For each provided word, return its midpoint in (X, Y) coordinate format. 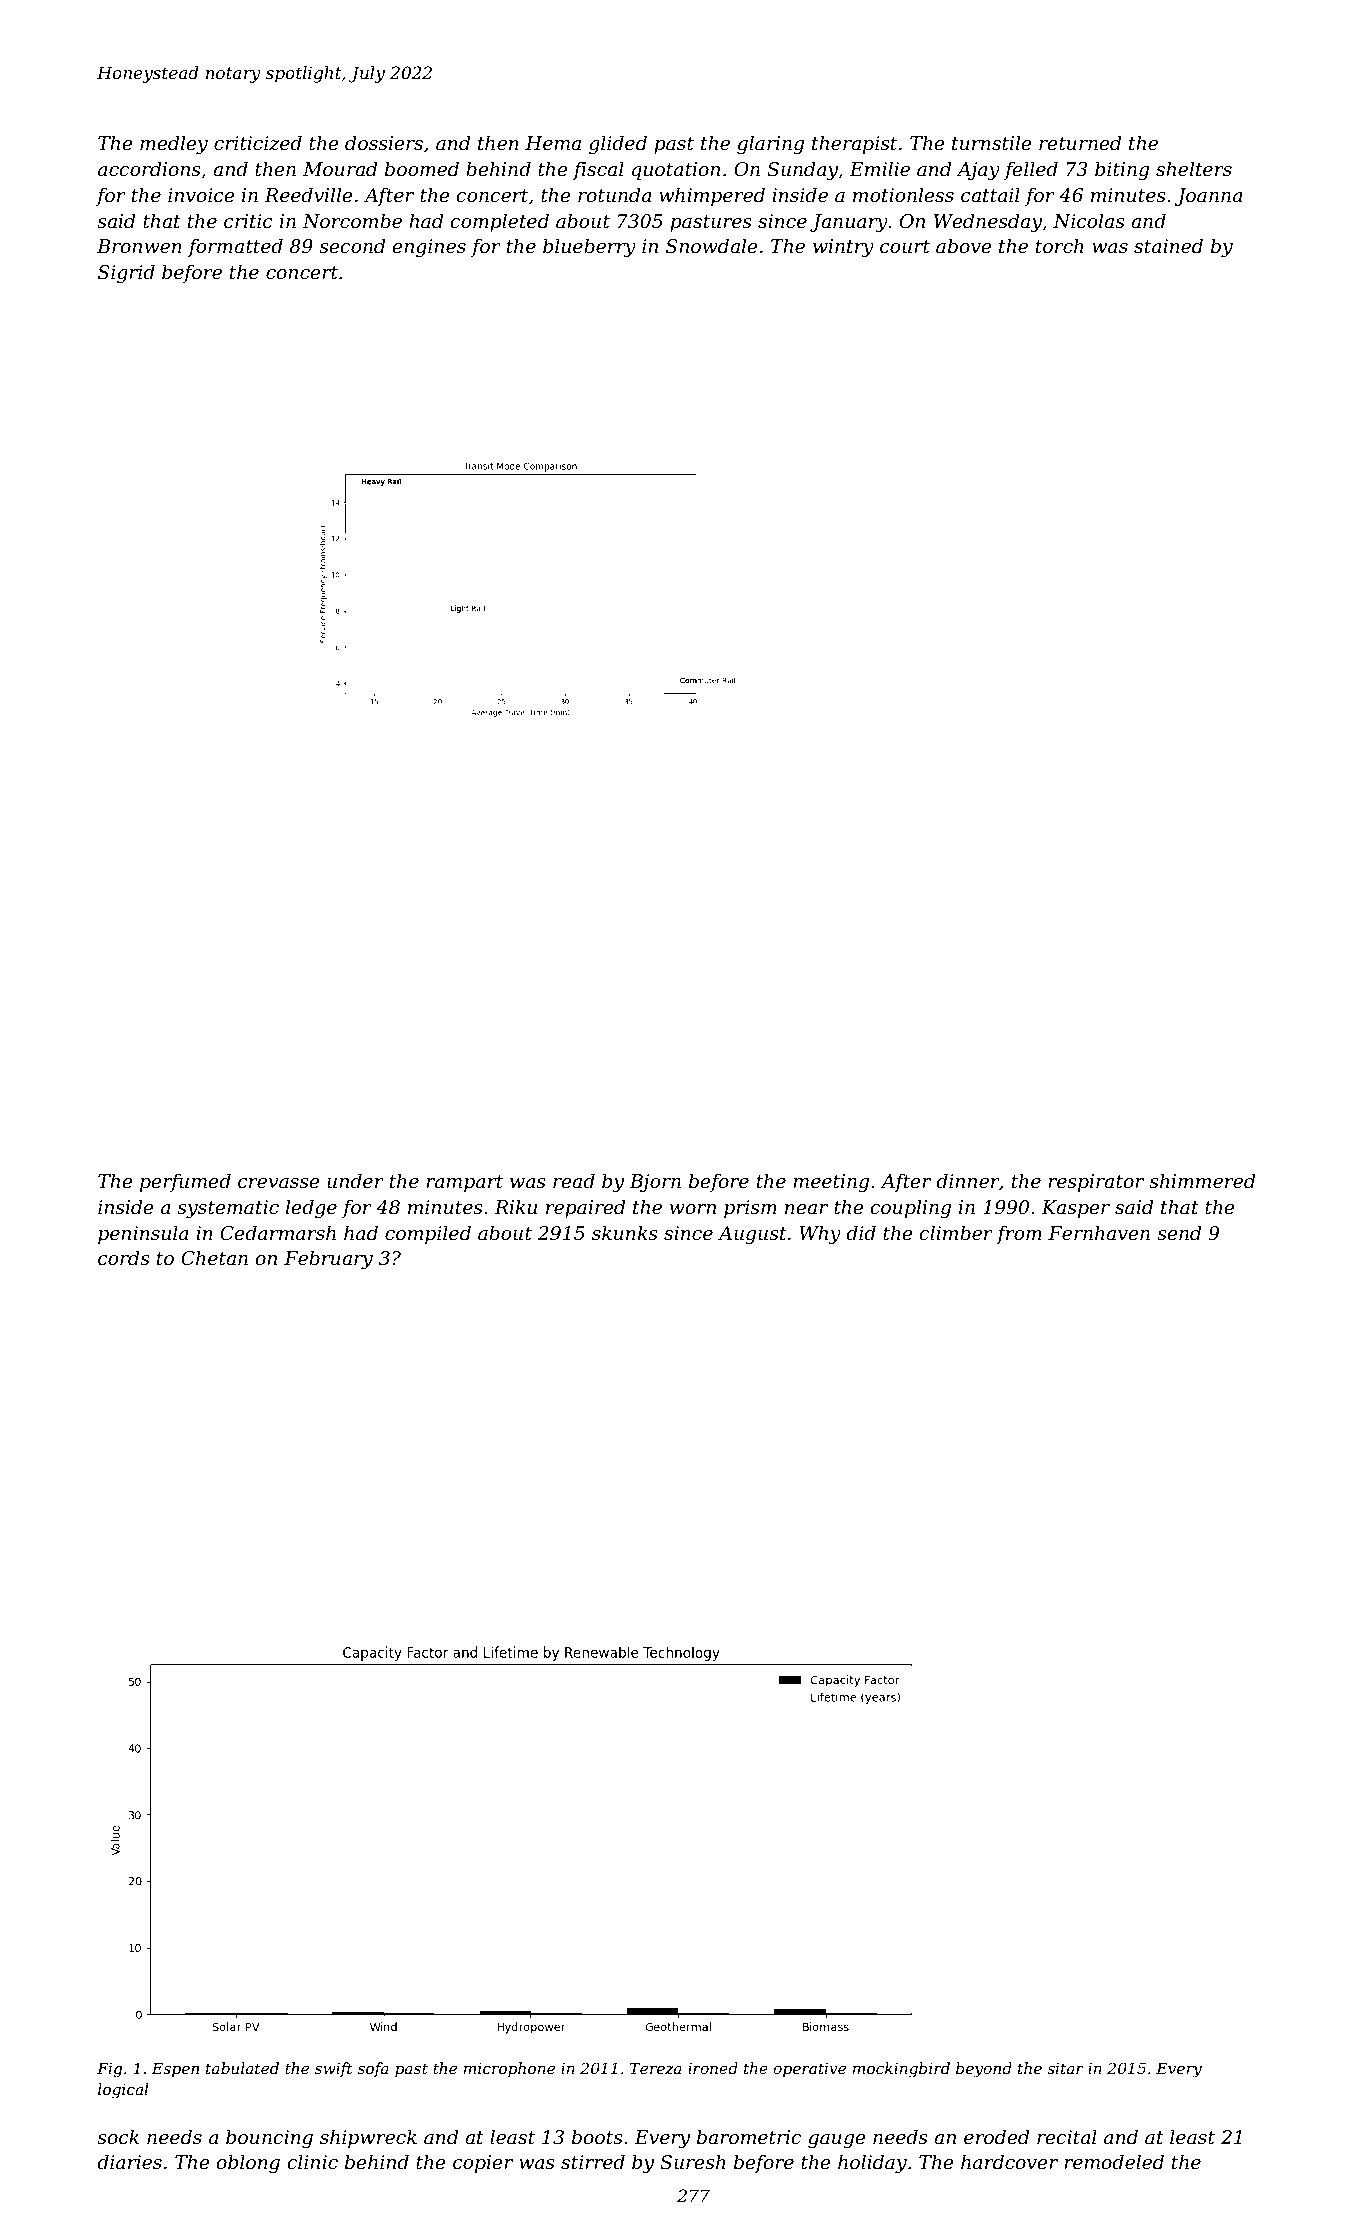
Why (820, 1234)
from (1019, 1234)
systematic (228, 1209)
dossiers (384, 143)
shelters (1194, 169)
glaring (770, 144)
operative (809, 2069)
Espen (175, 2069)
